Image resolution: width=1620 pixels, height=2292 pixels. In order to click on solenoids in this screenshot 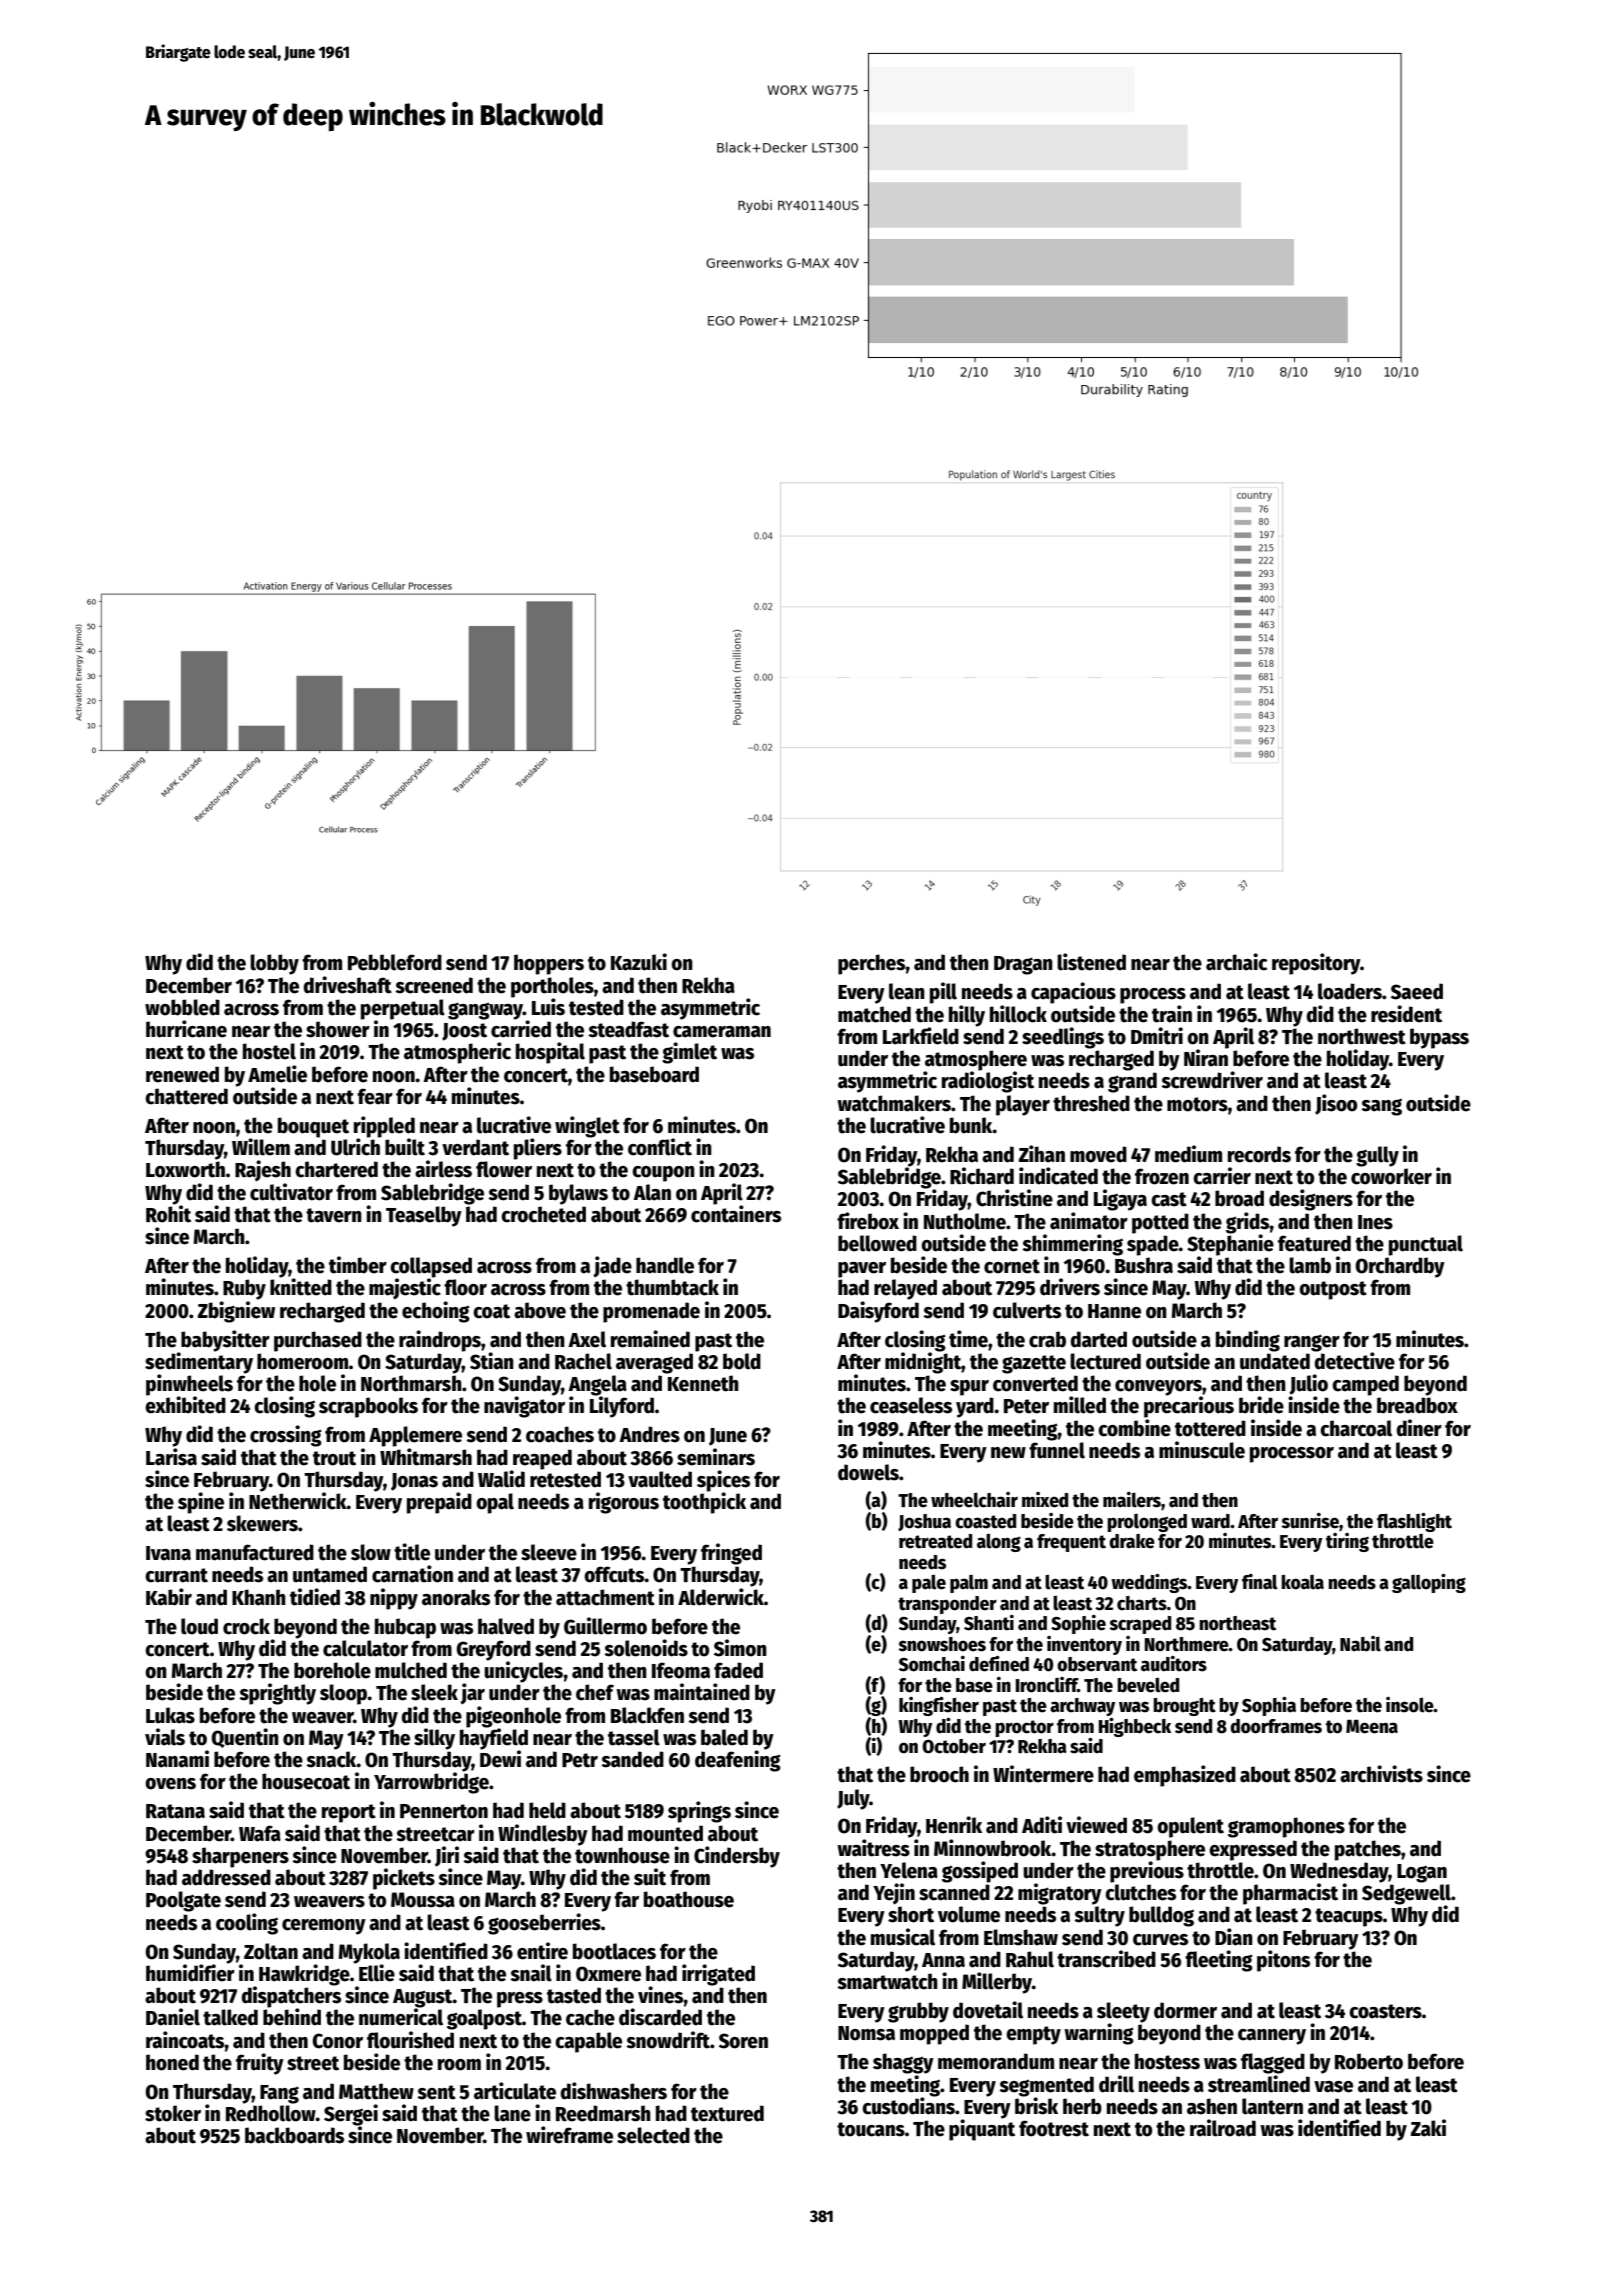, I will do `click(646, 1648)`.
